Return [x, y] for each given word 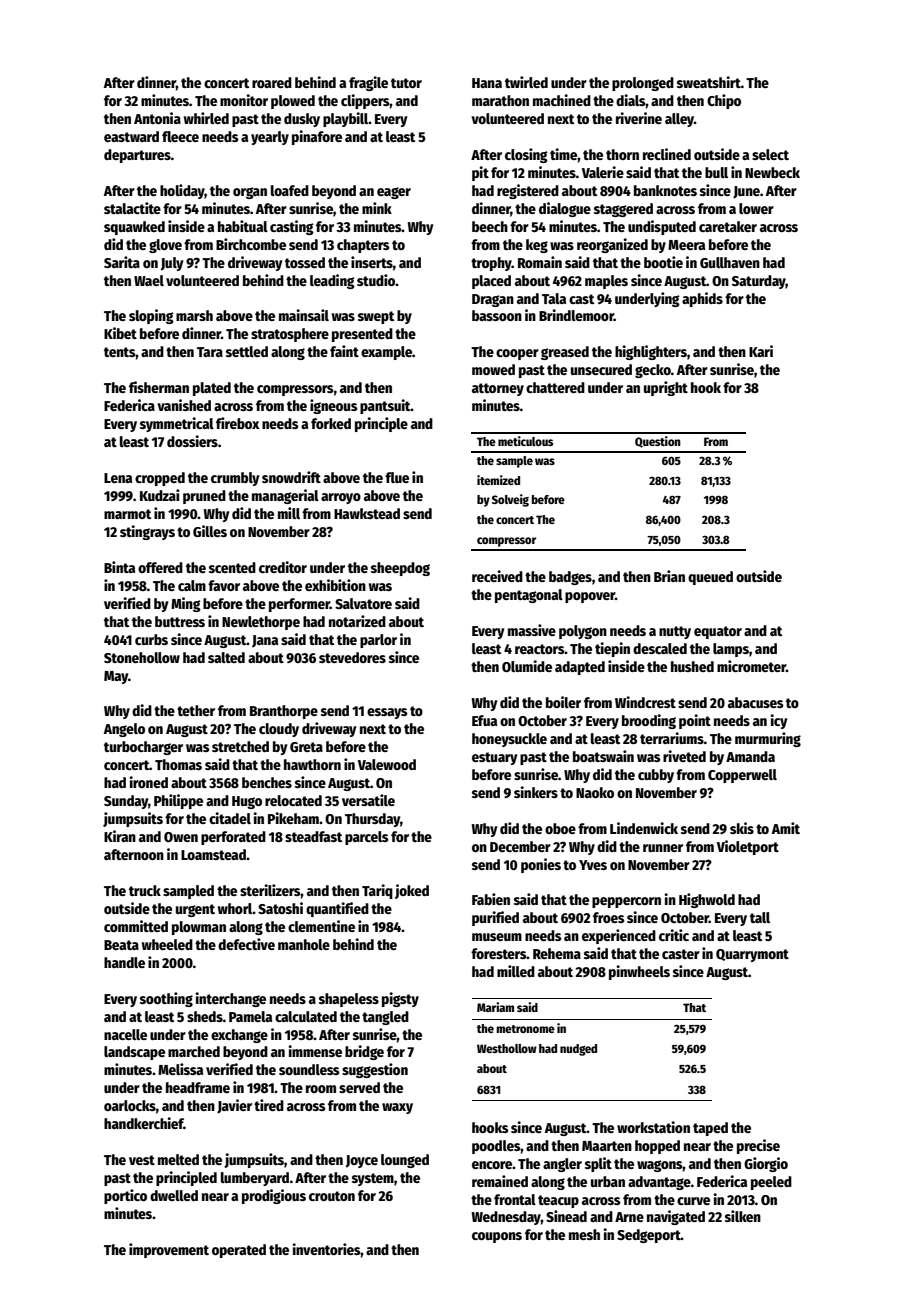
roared [272, 82]
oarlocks [130, 1105]
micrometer [751, 666]
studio [376, 280]
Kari [761, 351]
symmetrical [177, 424]
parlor [378, 641]
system [373, 1179]
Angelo [124, 730]
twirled [526, 82]
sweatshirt [709, 82]
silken [743, 1216]
